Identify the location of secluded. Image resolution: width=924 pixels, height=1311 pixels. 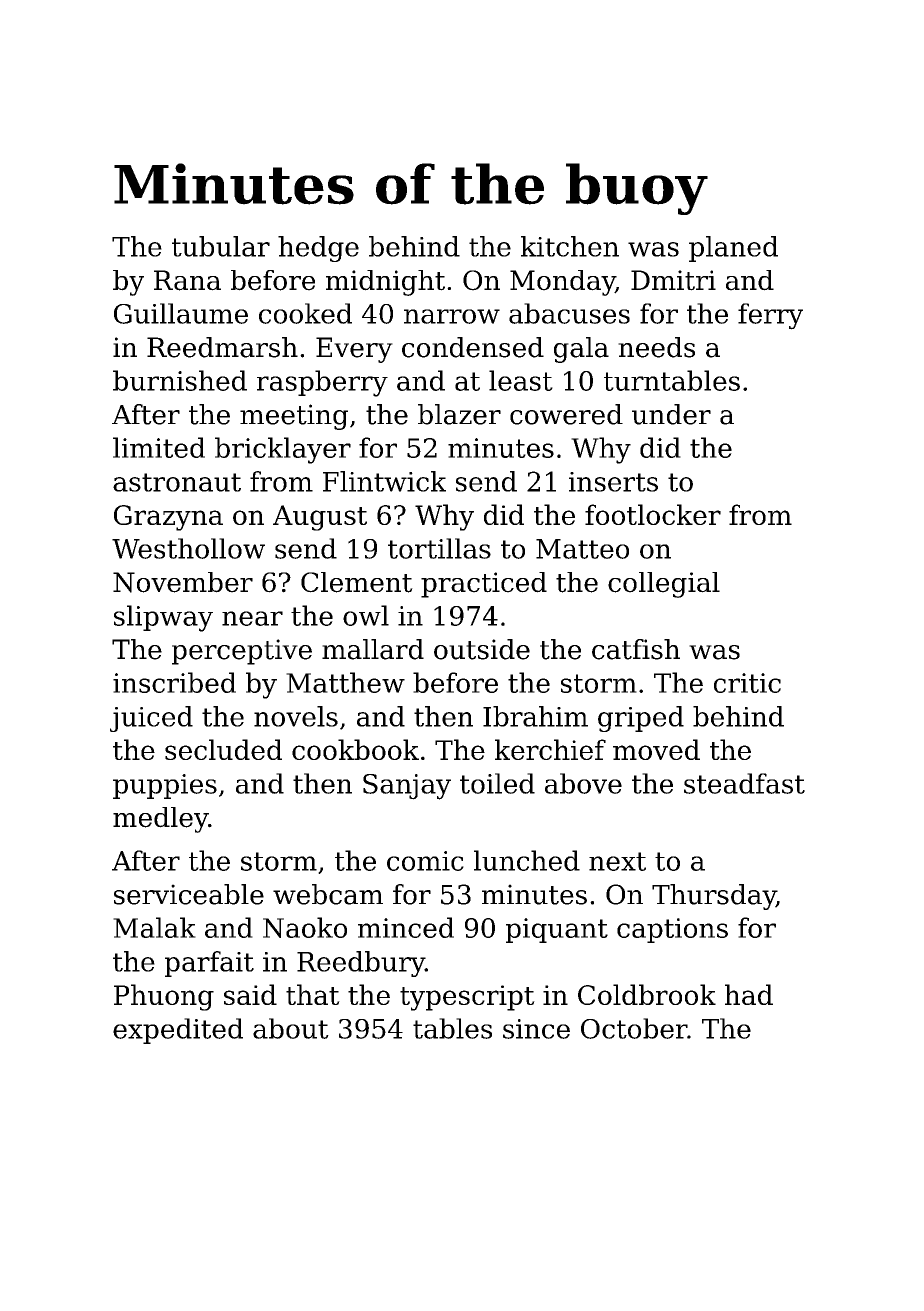
(223, 749).
